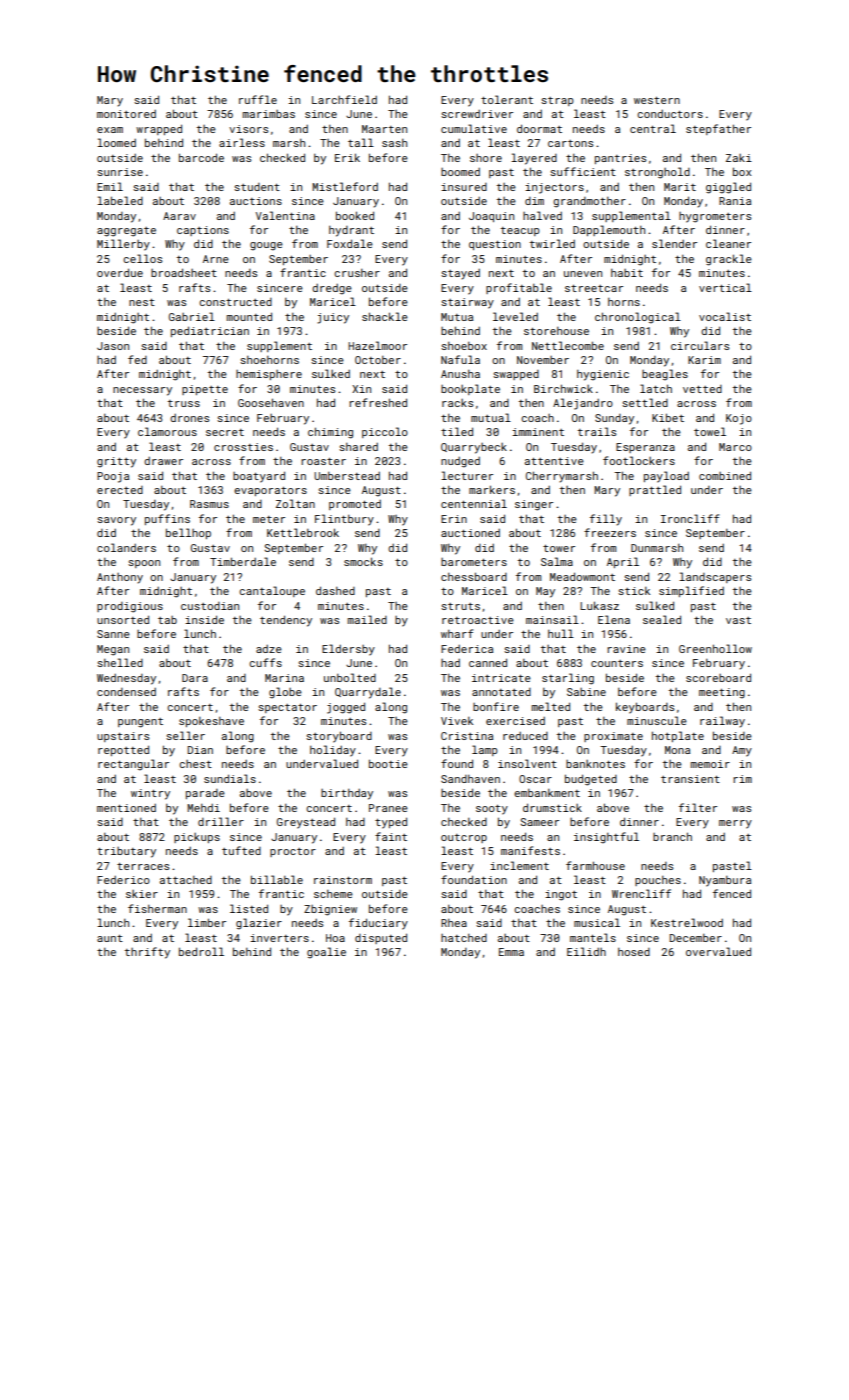 The image size is (849, 1400). Describe the element at coordinates (147, 953) in the screenshot. I see `thrifty` at that location.
